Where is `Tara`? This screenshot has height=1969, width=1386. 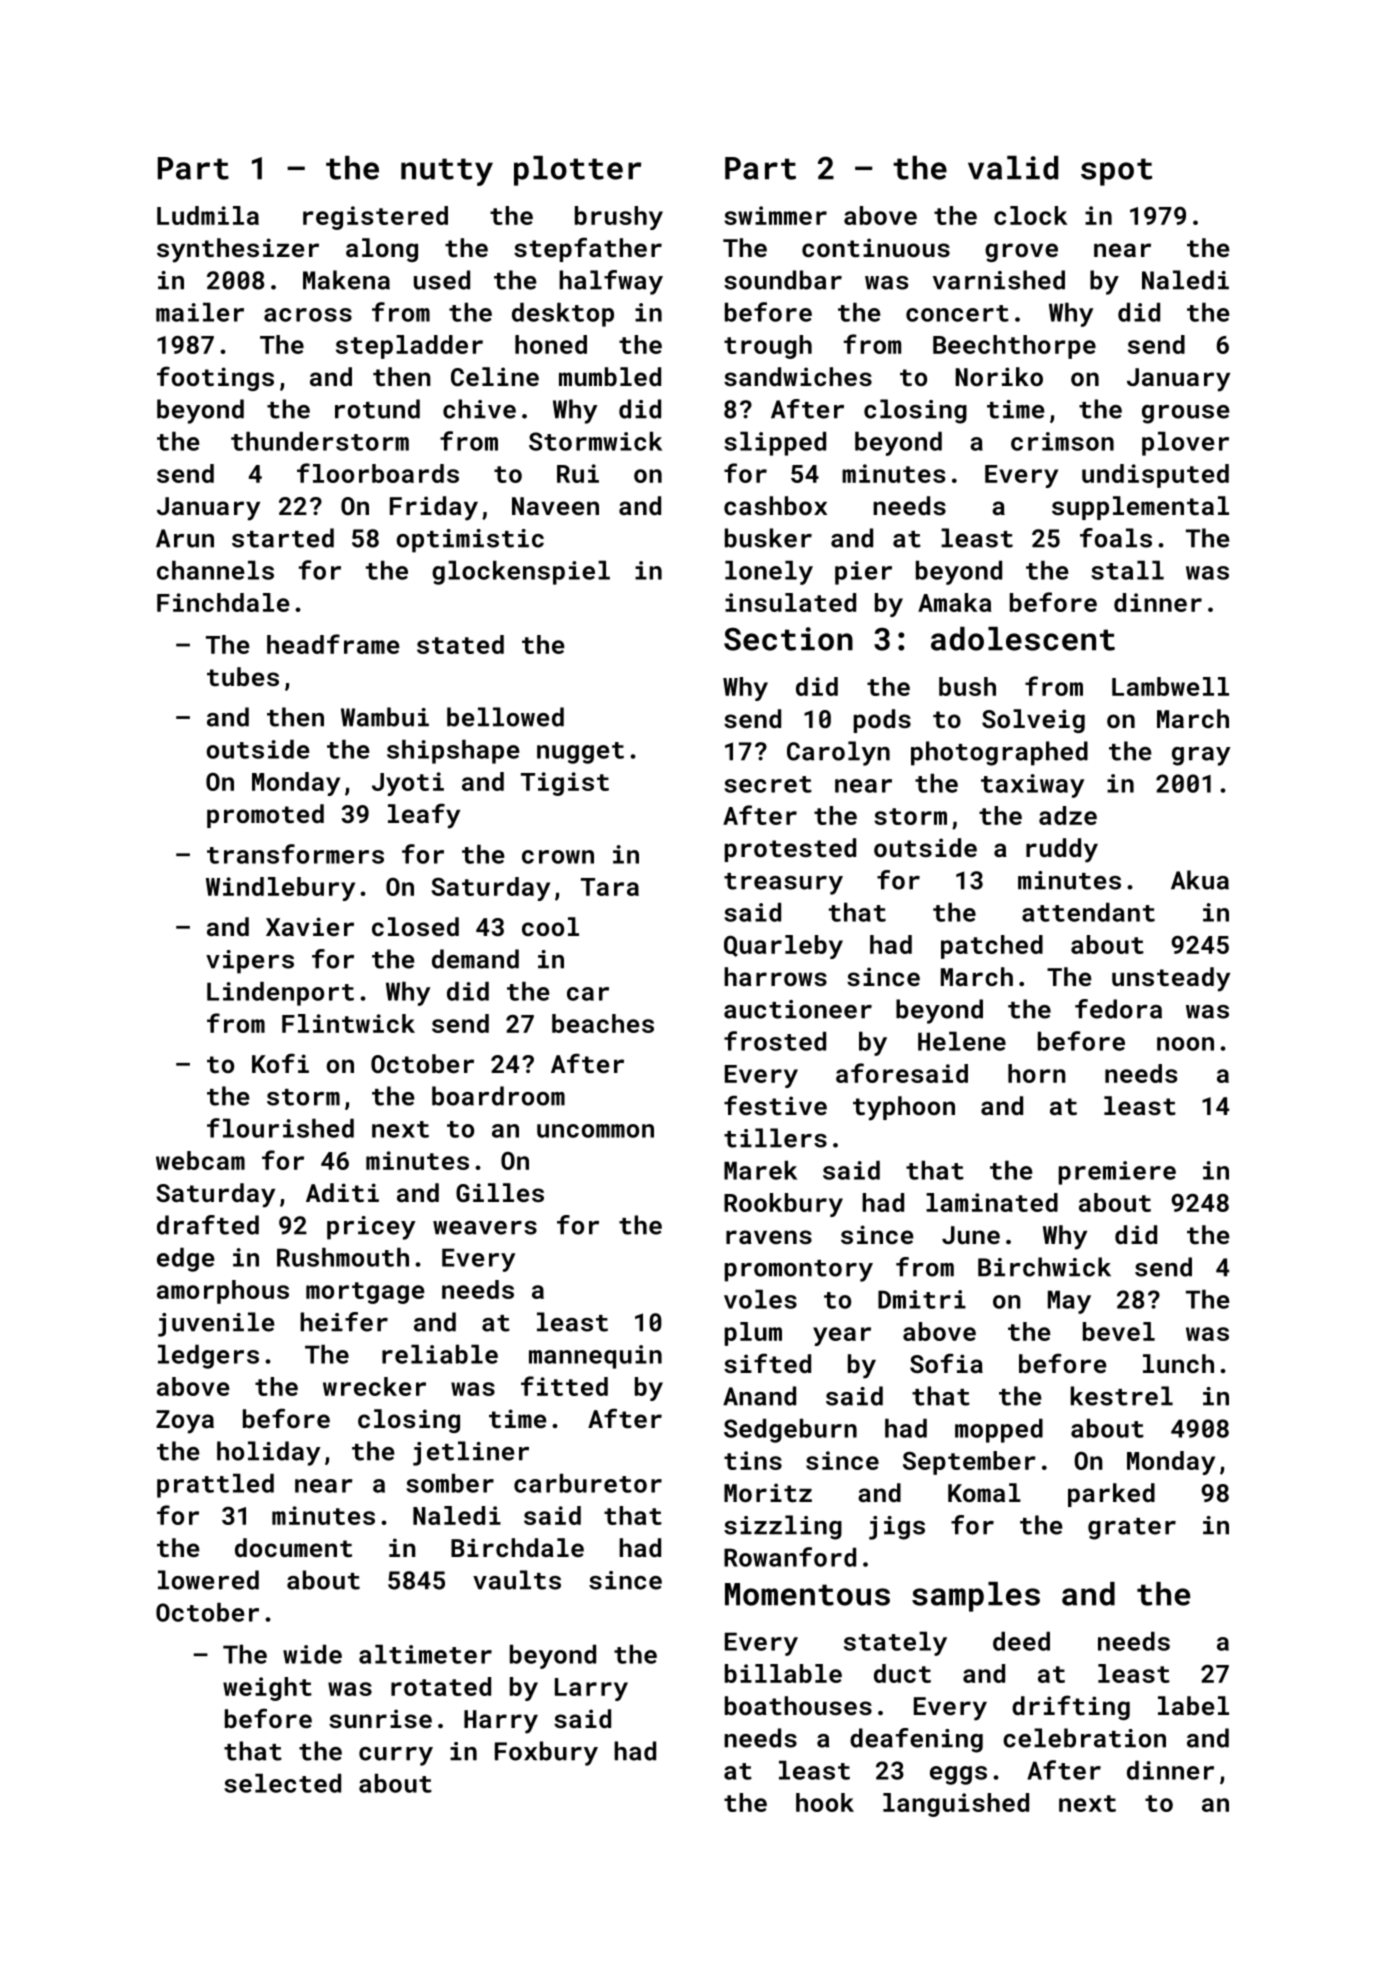 Tara is located at coordinates (610, 887).
